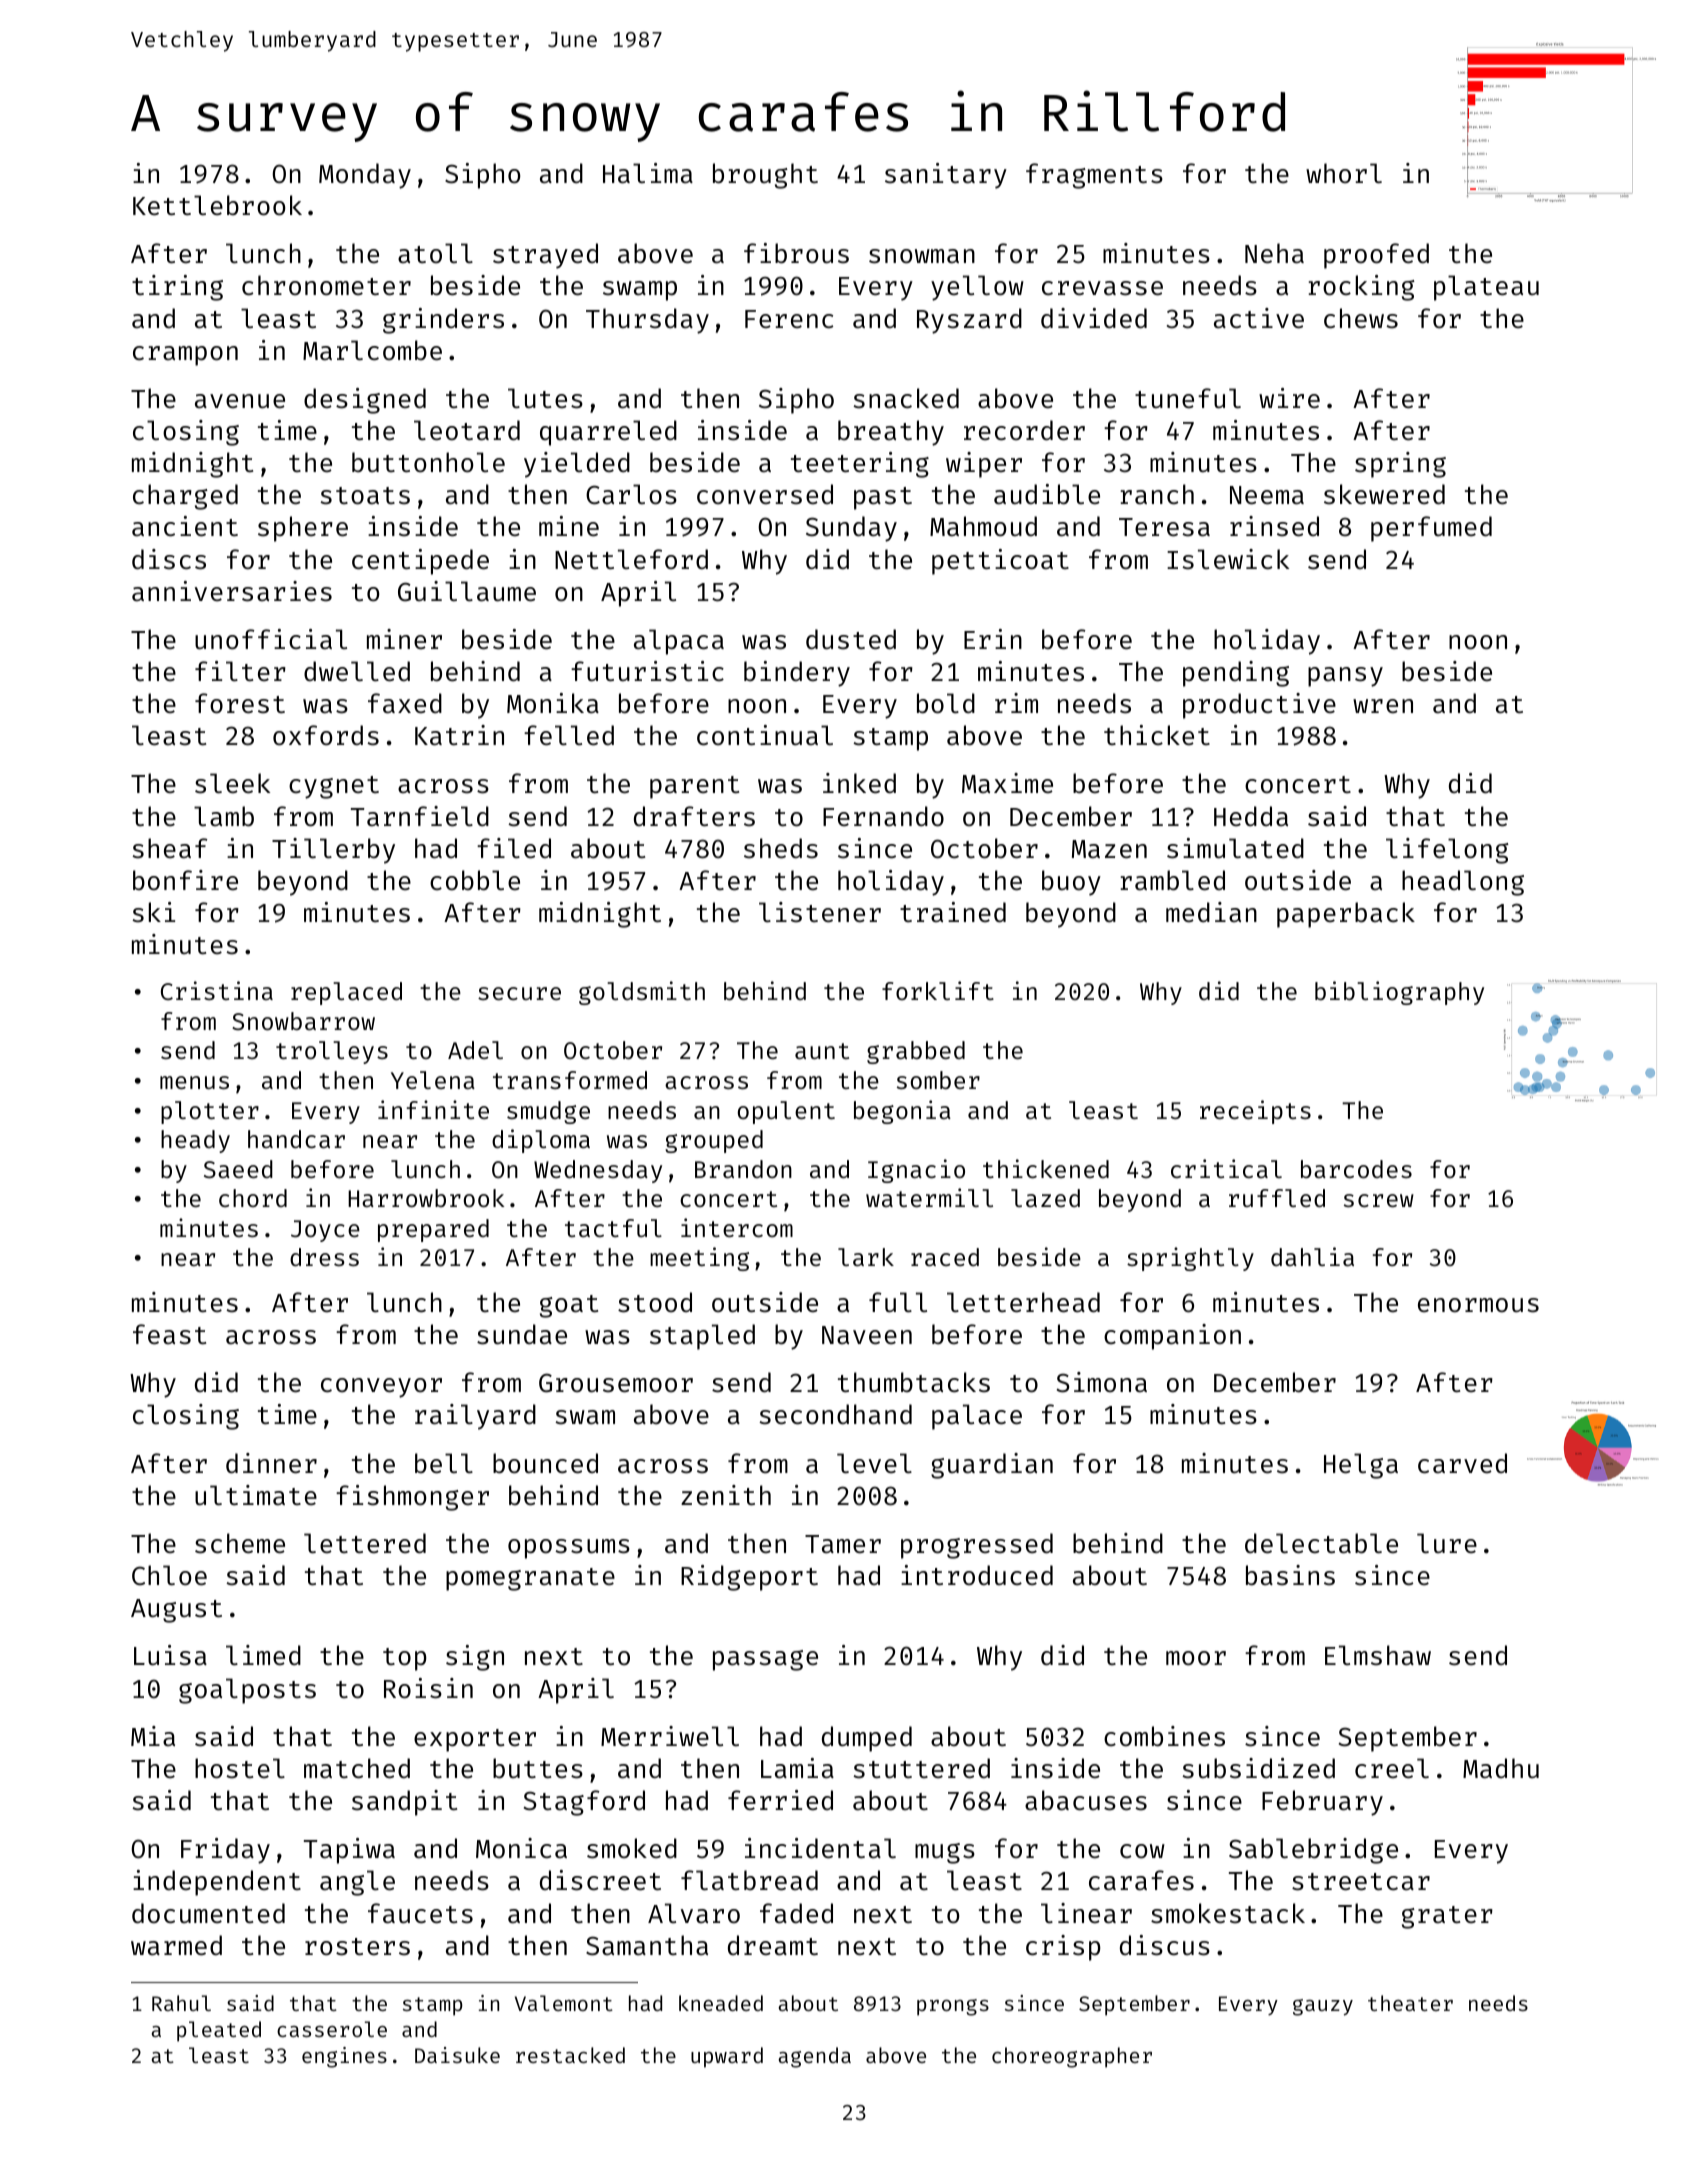 The height and width of the screenshot is (2178, 1683). Describe the element at coordinates (1410, 2003) in the screenshot. I see `theater` at that location.
